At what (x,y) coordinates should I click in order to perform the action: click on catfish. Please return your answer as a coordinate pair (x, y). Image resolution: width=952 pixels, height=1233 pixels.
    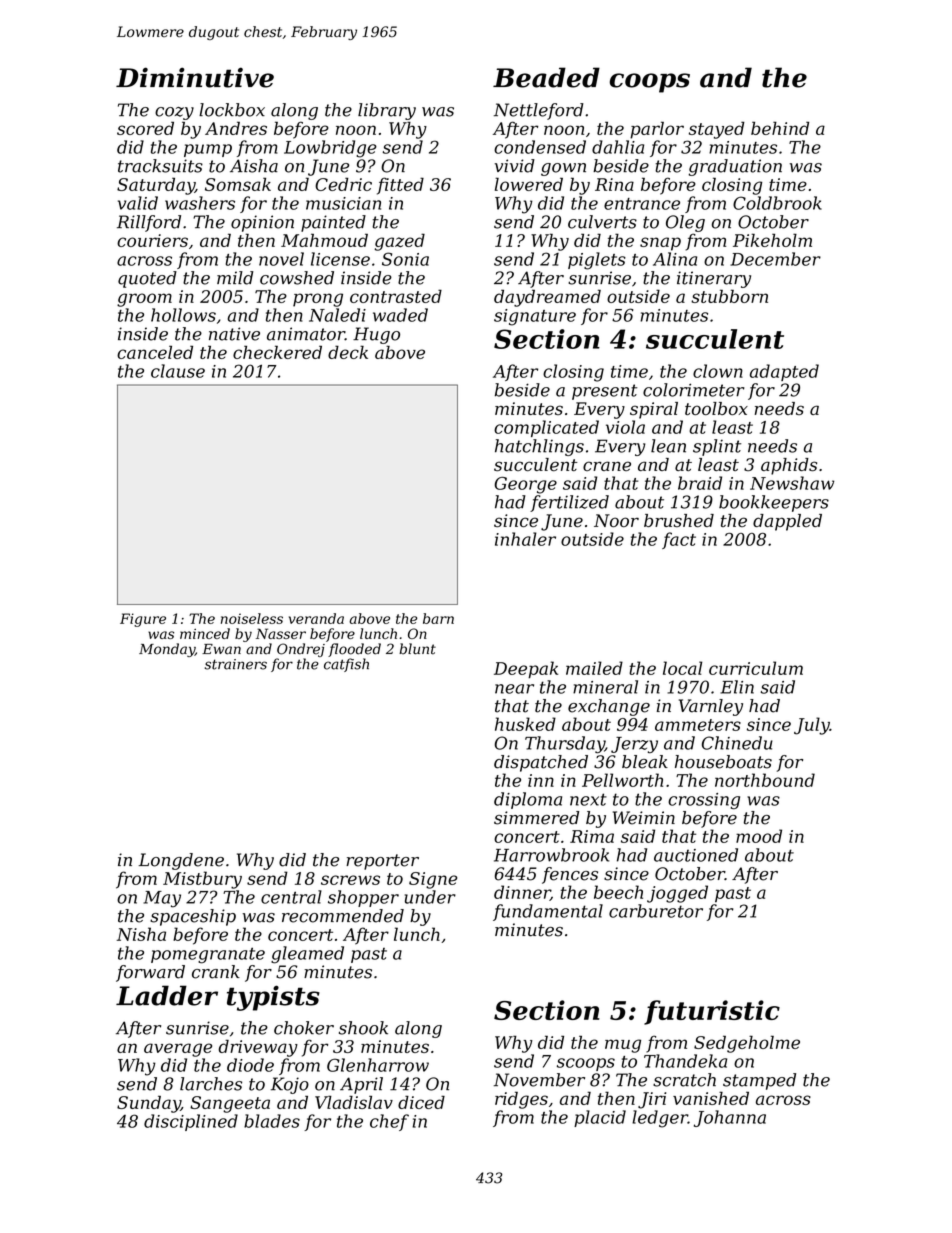
    Looking at the image, I should click on (346, 665).
